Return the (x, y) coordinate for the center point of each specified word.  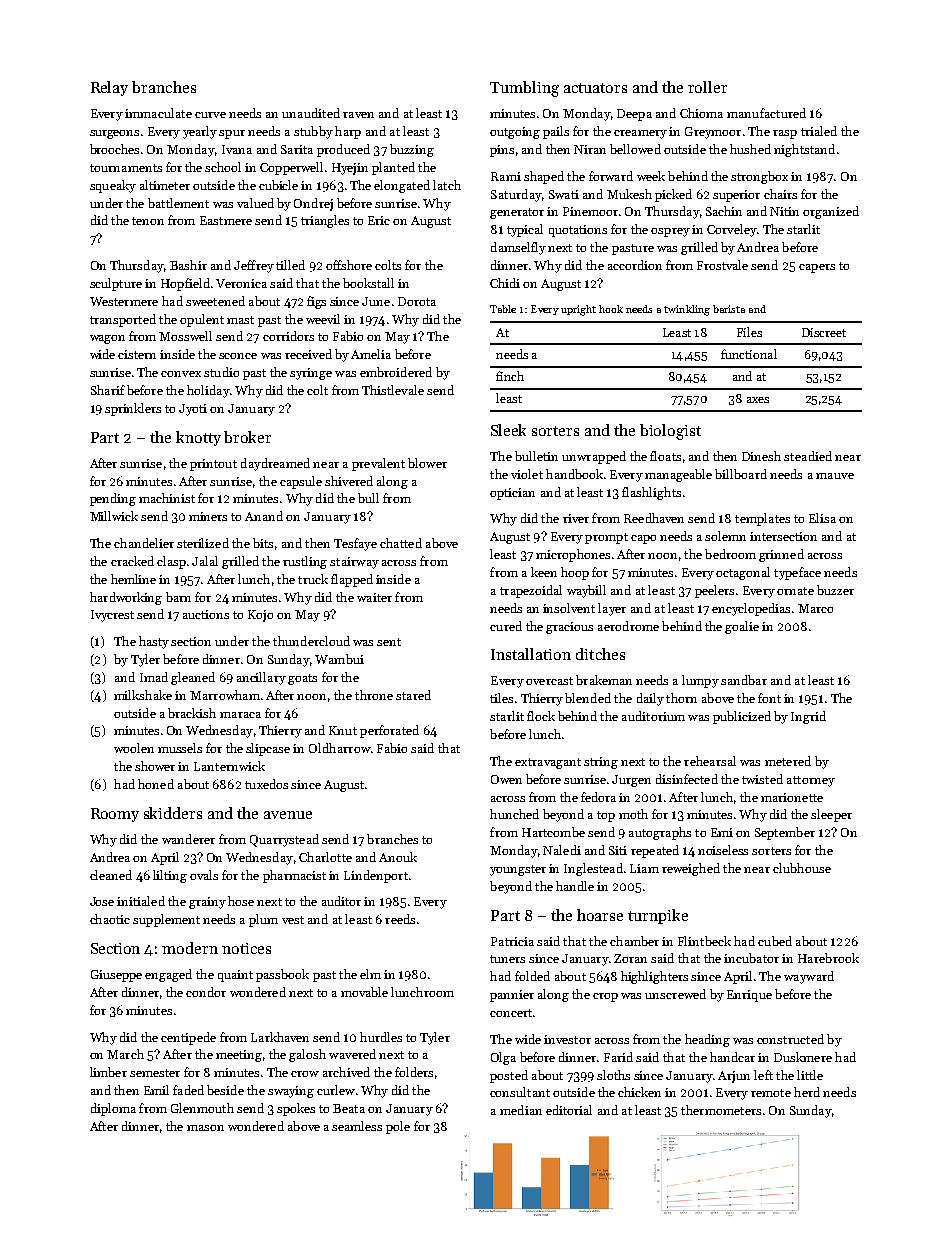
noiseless (723, 850)
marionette (792, 797)
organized (831, 212)
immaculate (158, 113)
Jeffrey (254, 266)
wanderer (188, 839)
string (601, 763)
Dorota (417, 301)
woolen (134, 748)
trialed (819, 131)
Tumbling (524, 89)
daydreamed (275, 464)
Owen (506, 779)
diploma (113, 1109)
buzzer (835, 590)
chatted (401, 543)
